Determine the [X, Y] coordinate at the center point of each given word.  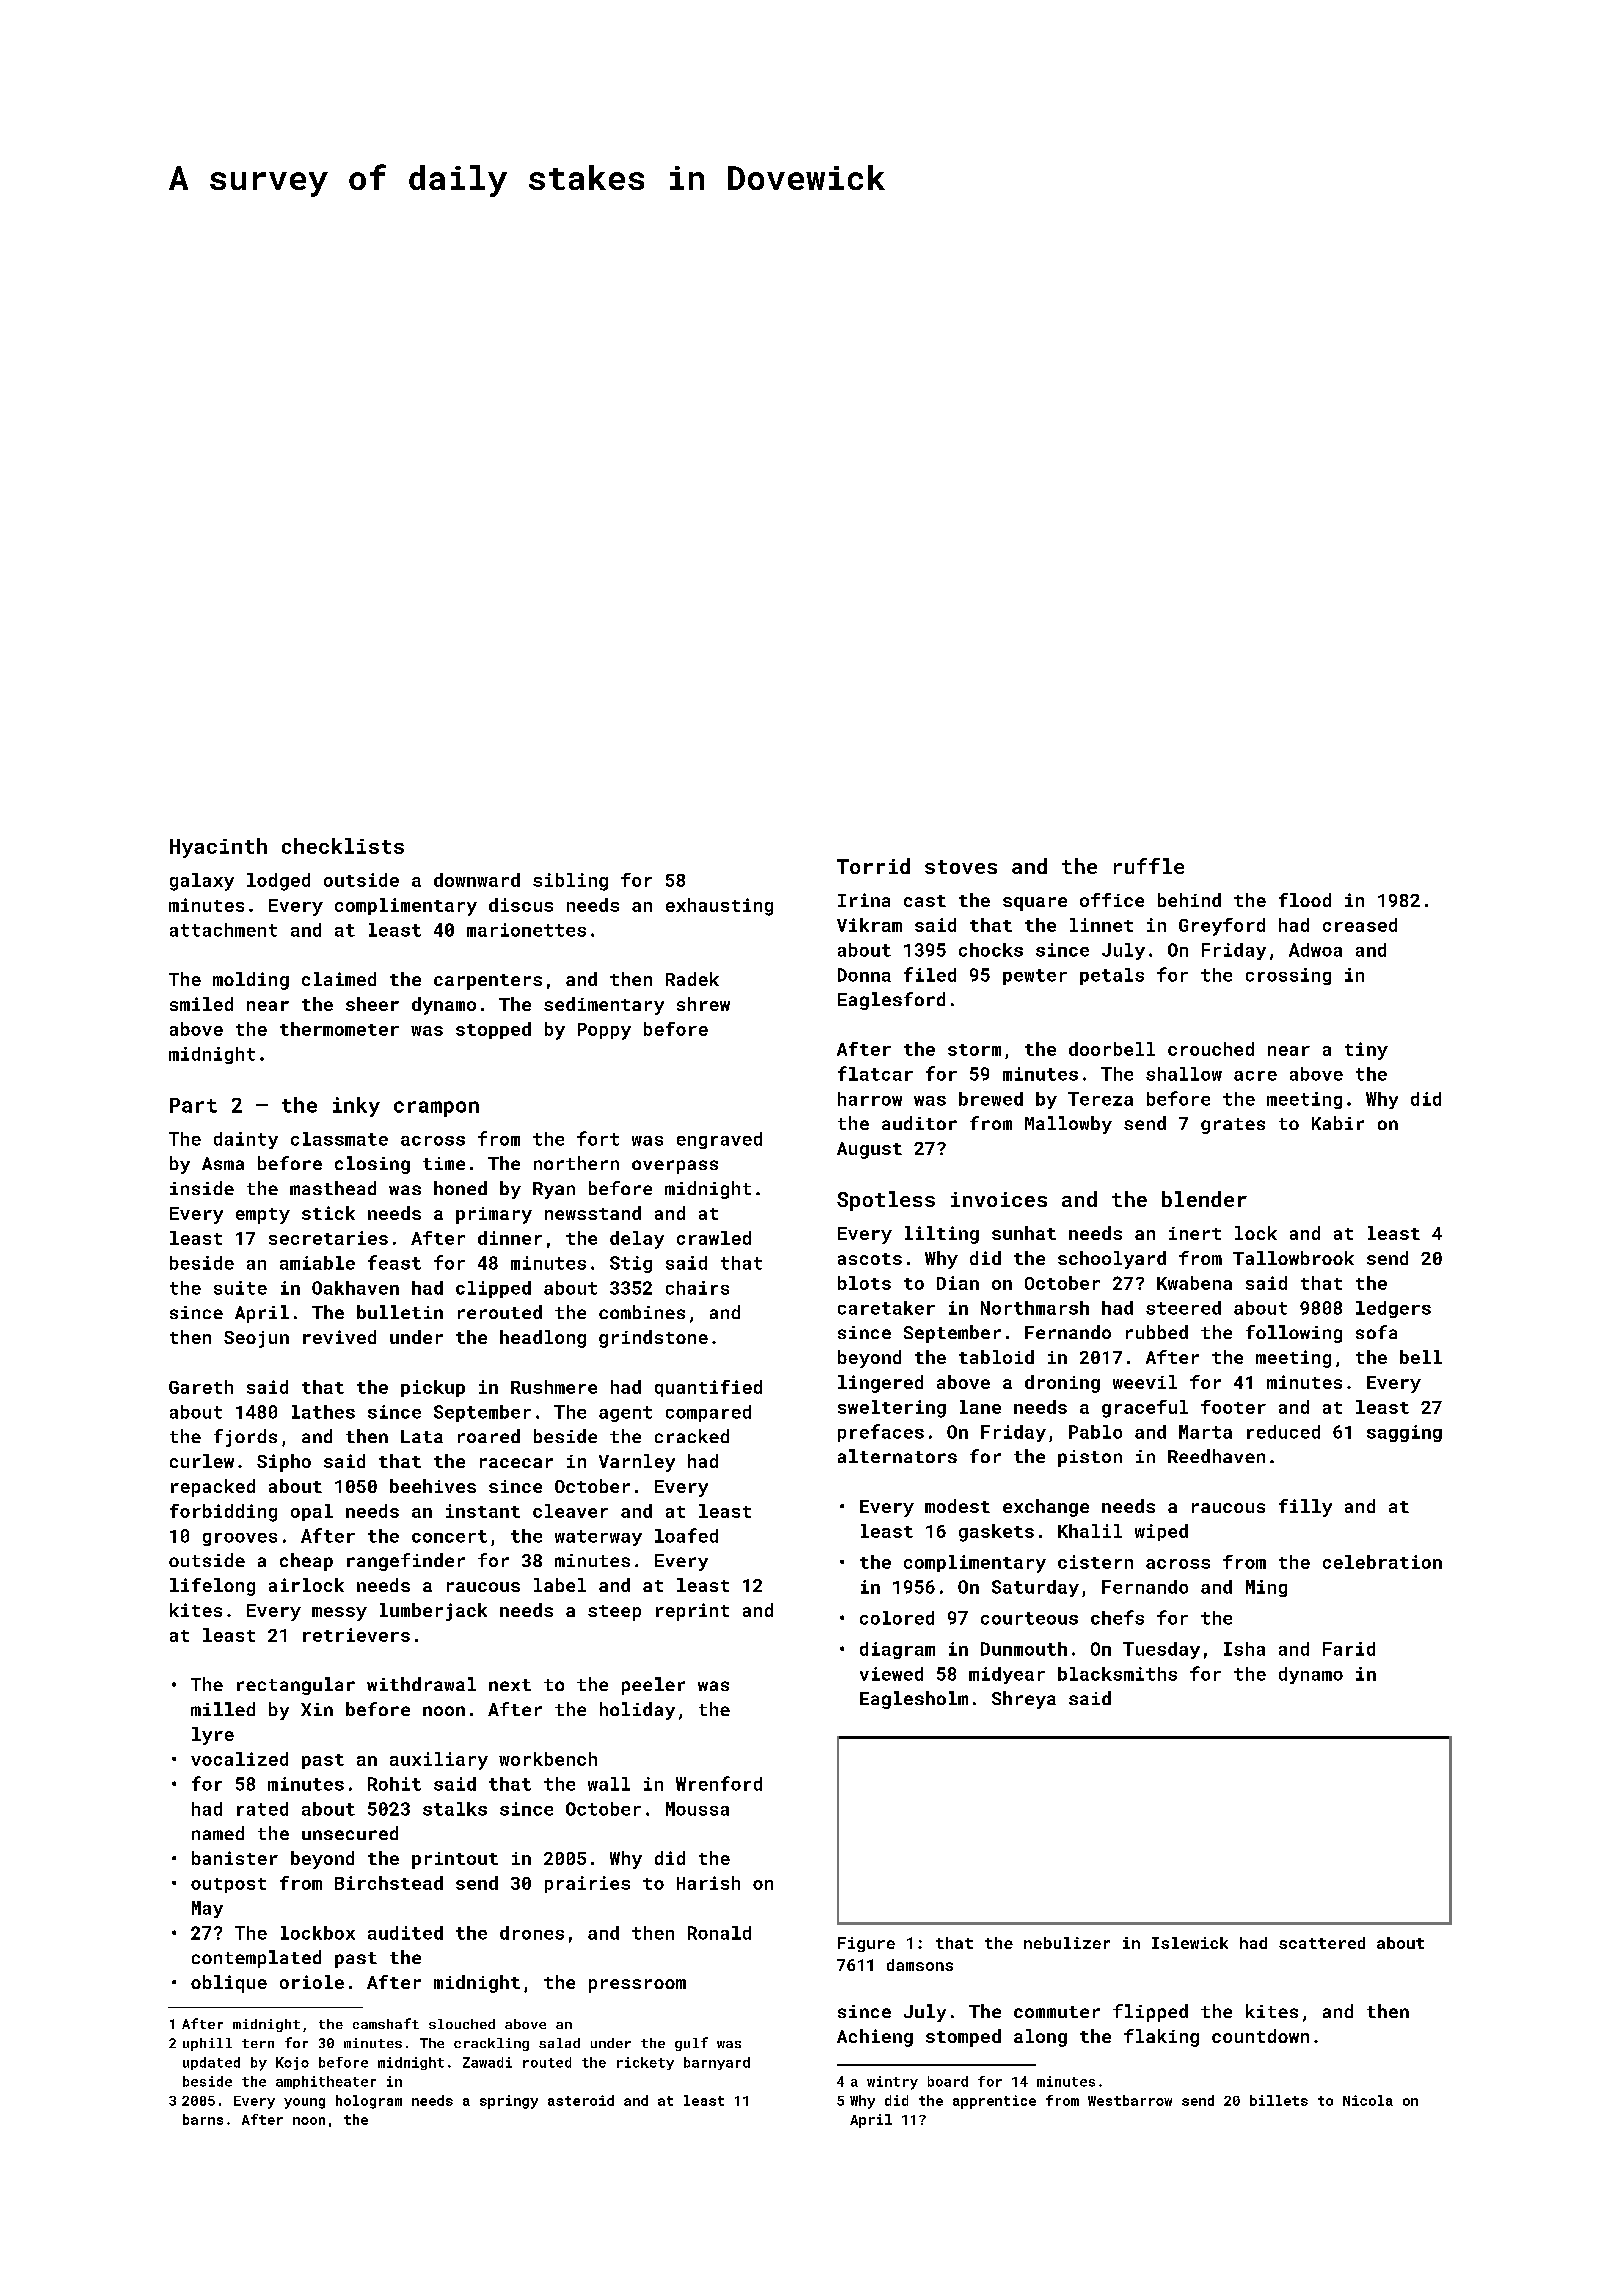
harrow [870, 1099]
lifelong [212, 1587]
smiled [201, 1004]
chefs [1117, 1617]
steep [614, 1613]
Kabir [1338, 1123]
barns [203, 2119]
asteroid [581, 2100]
